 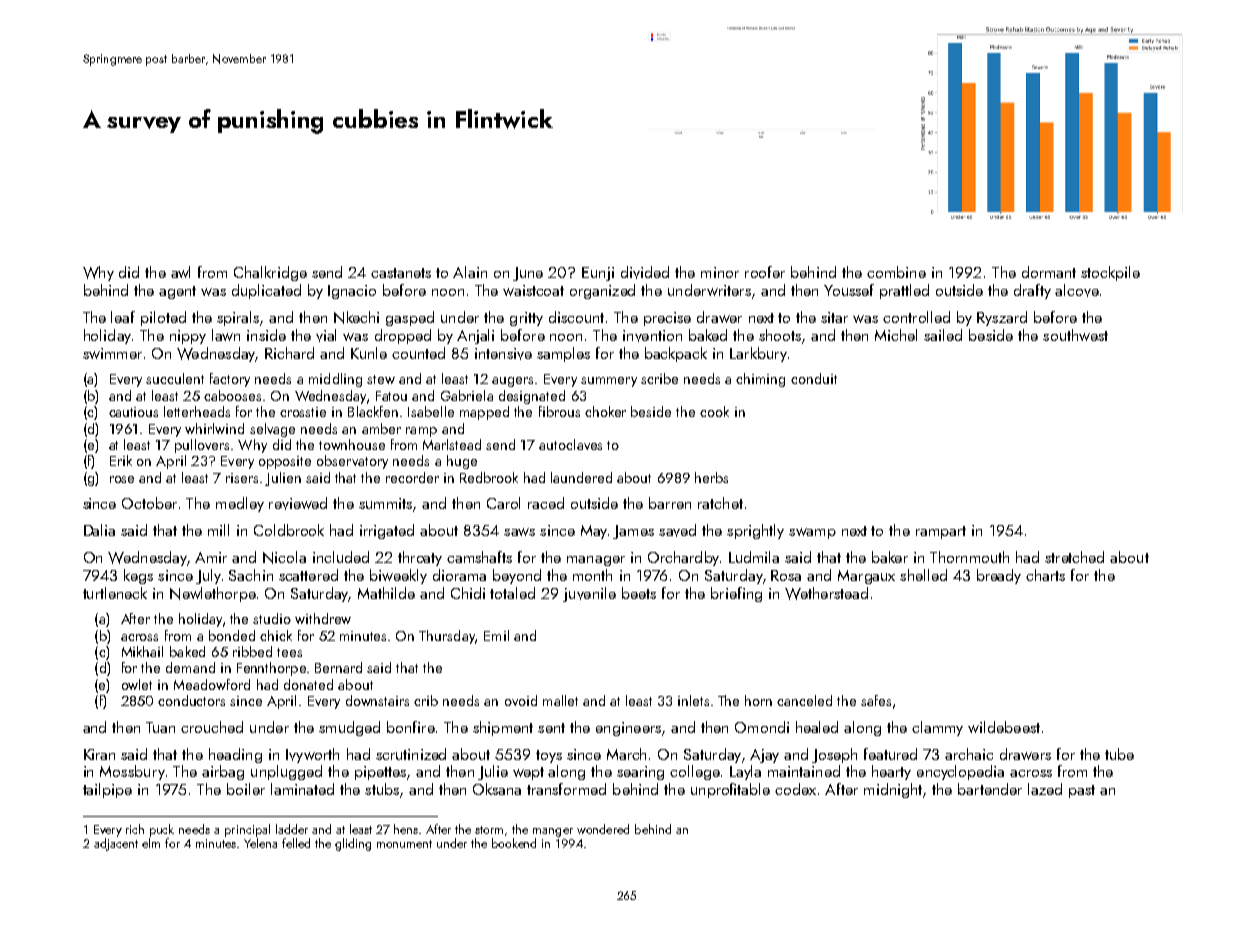 I want to click on stockpile, so click(x=1110, y=273).
